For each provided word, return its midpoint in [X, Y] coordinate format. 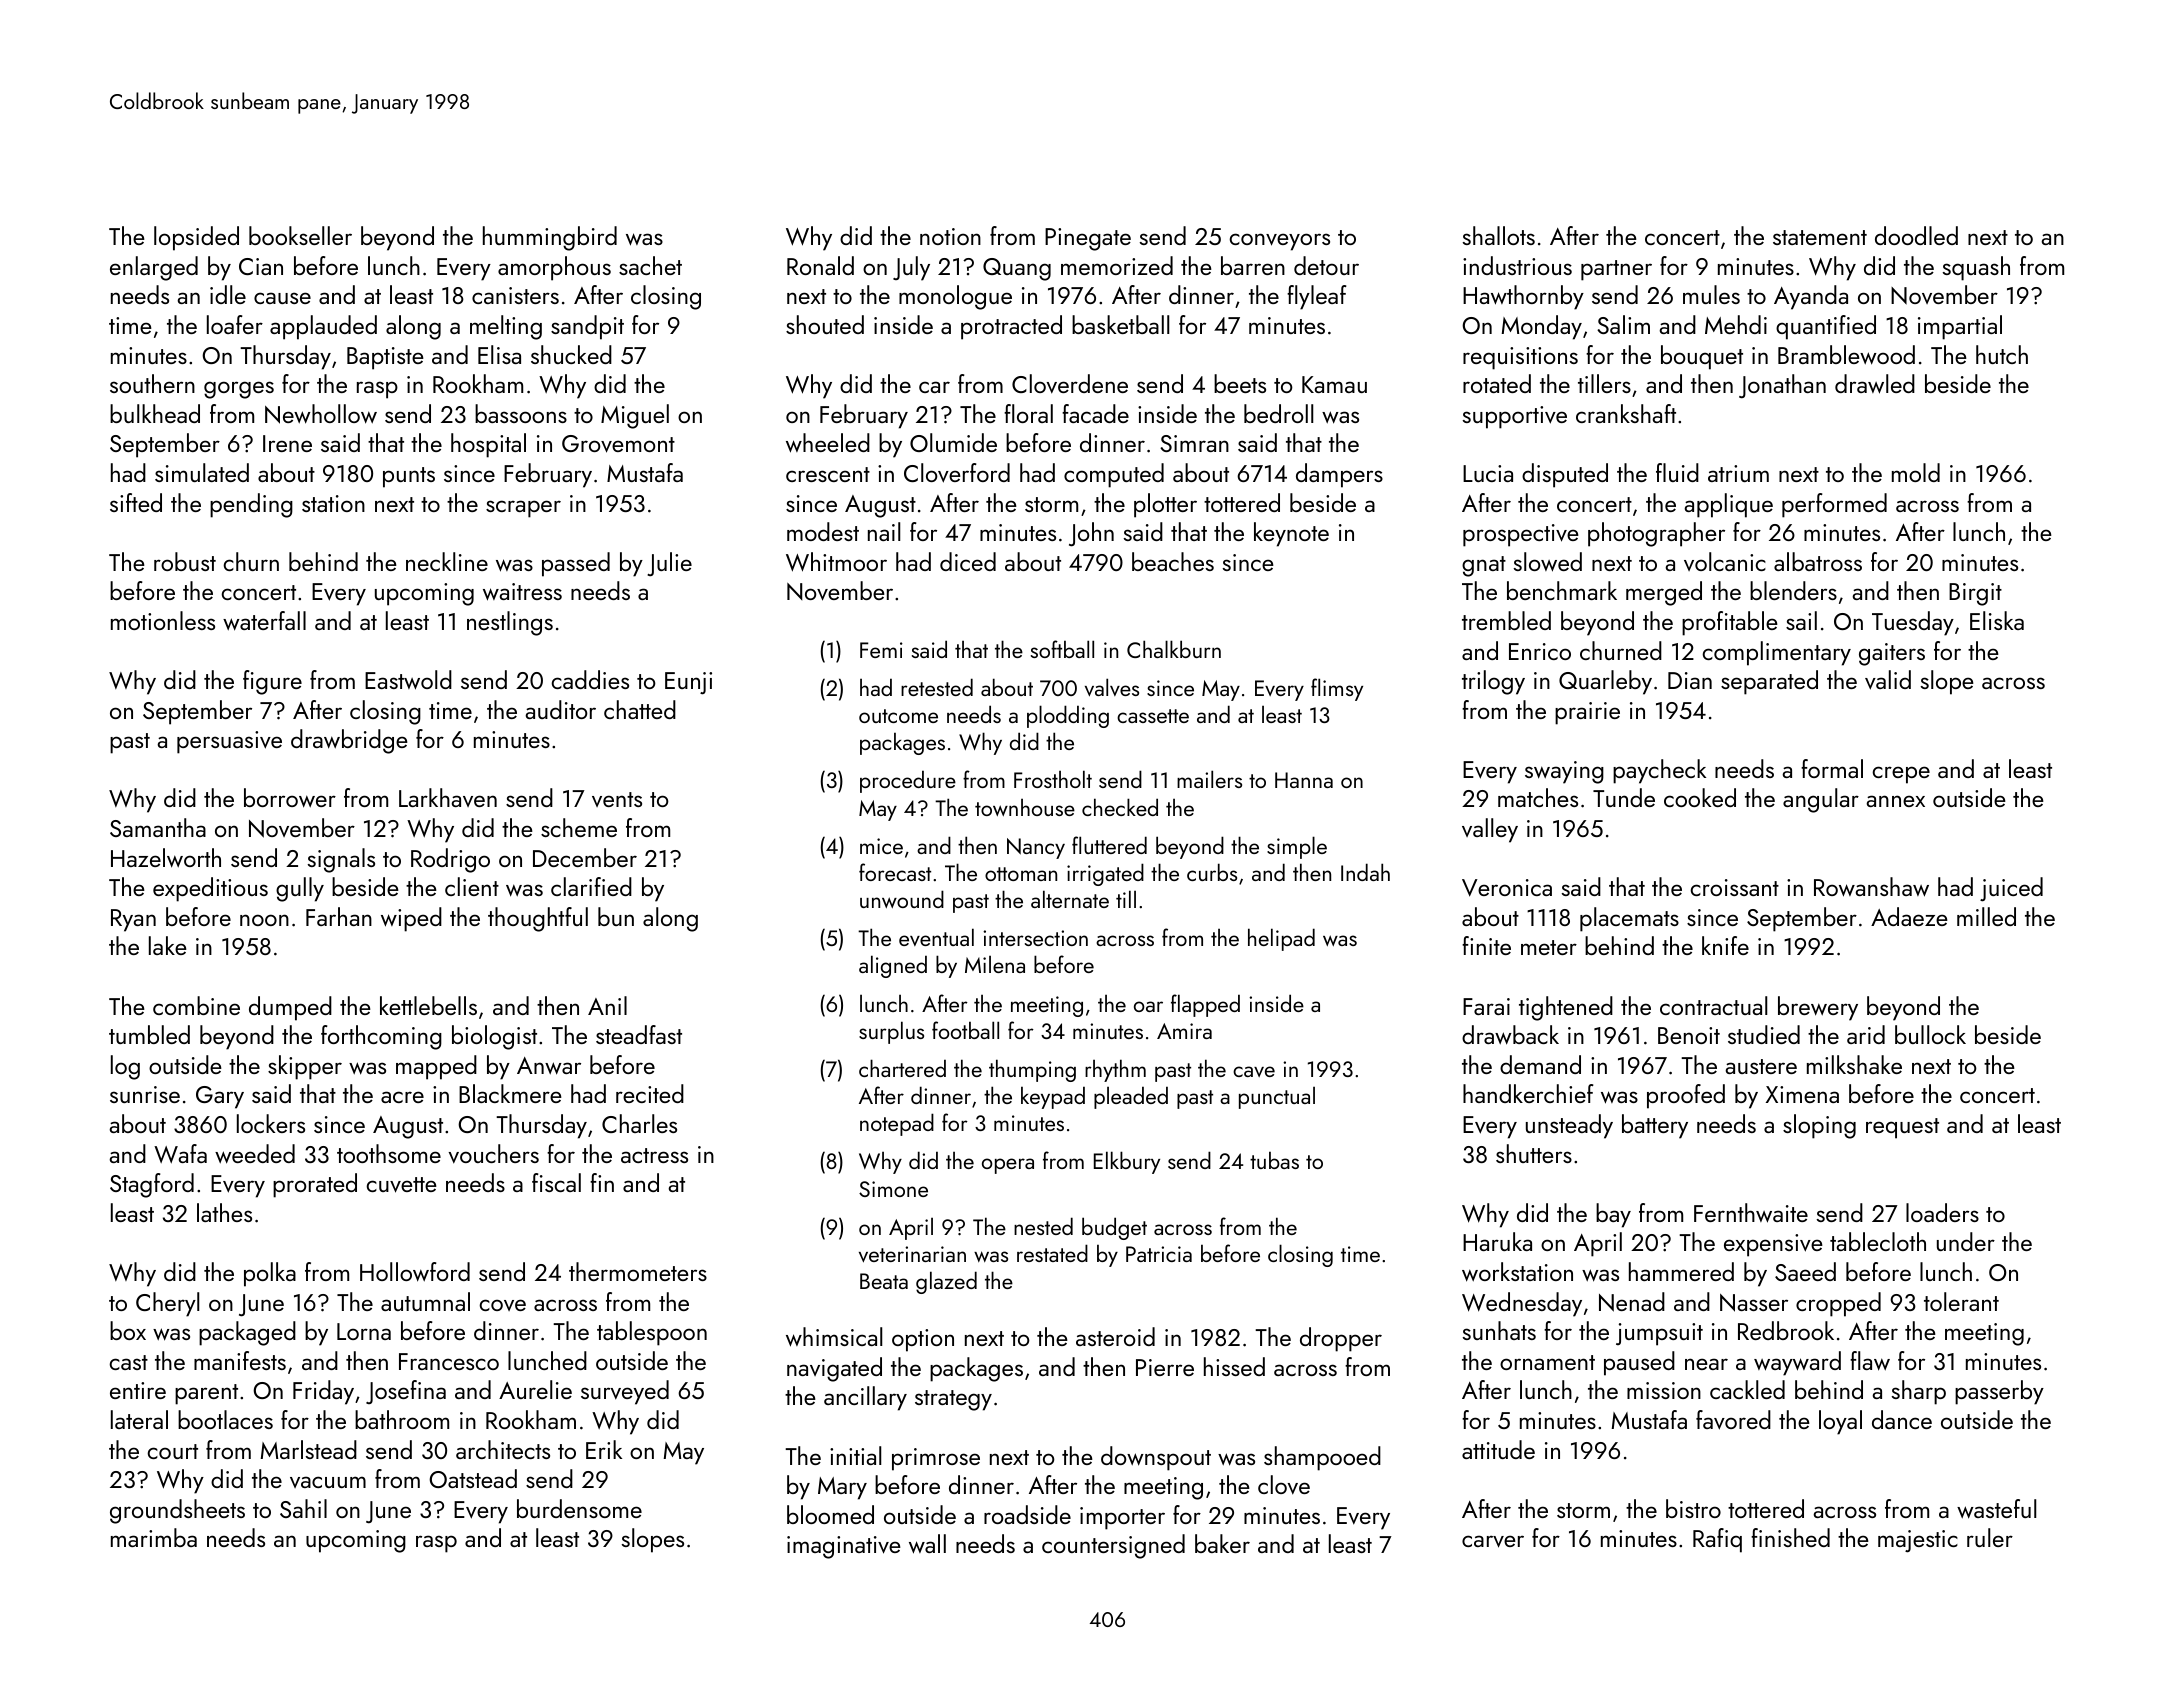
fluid [1677, 472]
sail [1801, 620]
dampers [1339, 475]
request [1902, 1128]
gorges [239, 390]
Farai [1486, 1006]
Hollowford [415, 1272]
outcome [898, 716]
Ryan [133, 920]
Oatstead [473, 1478]
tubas [1274, 1160]
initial [855, 1455]
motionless [163, 620]
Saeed [1805, 1271]
